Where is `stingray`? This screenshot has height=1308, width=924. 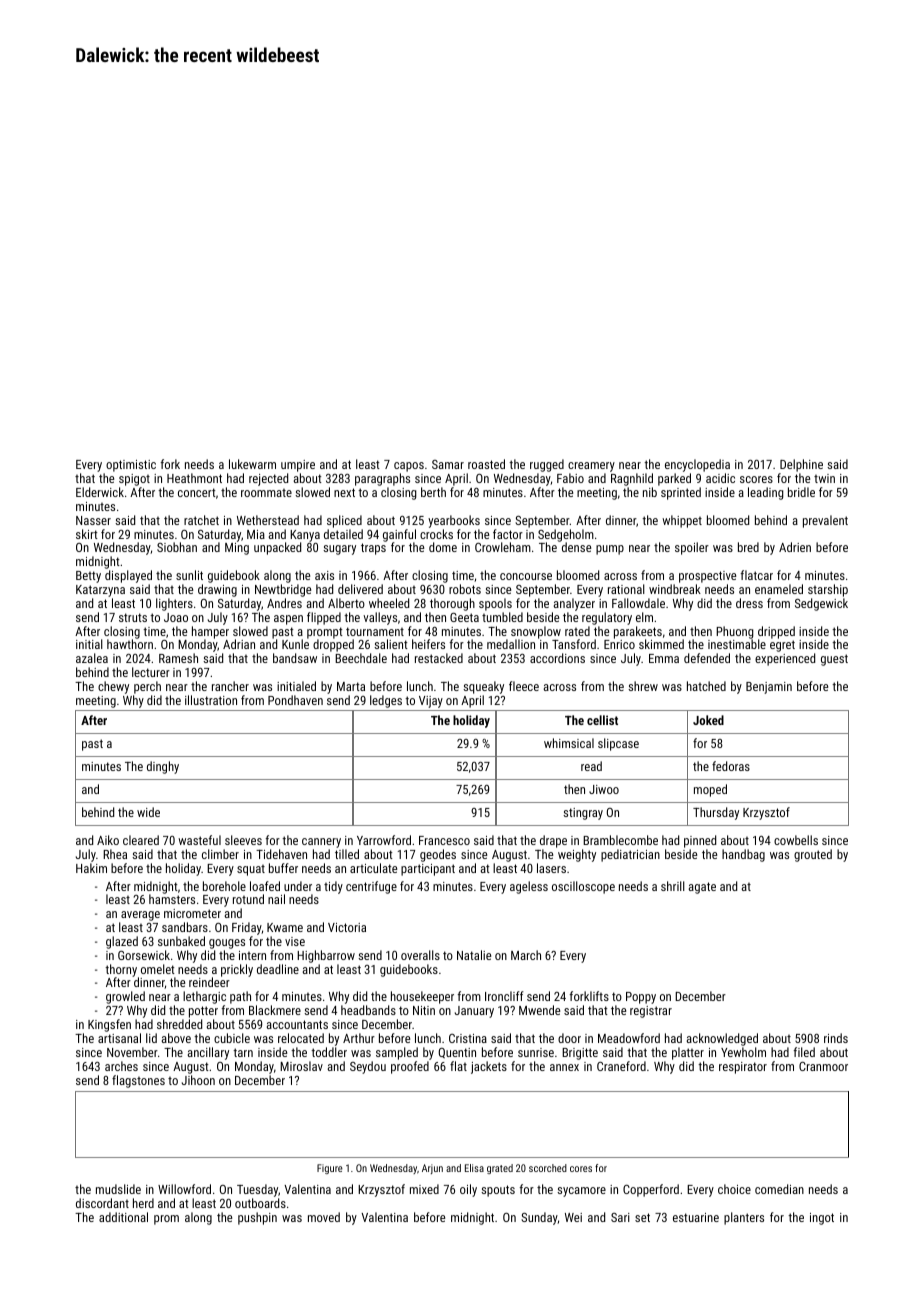
stingray is located at coordinates (583, 814).
